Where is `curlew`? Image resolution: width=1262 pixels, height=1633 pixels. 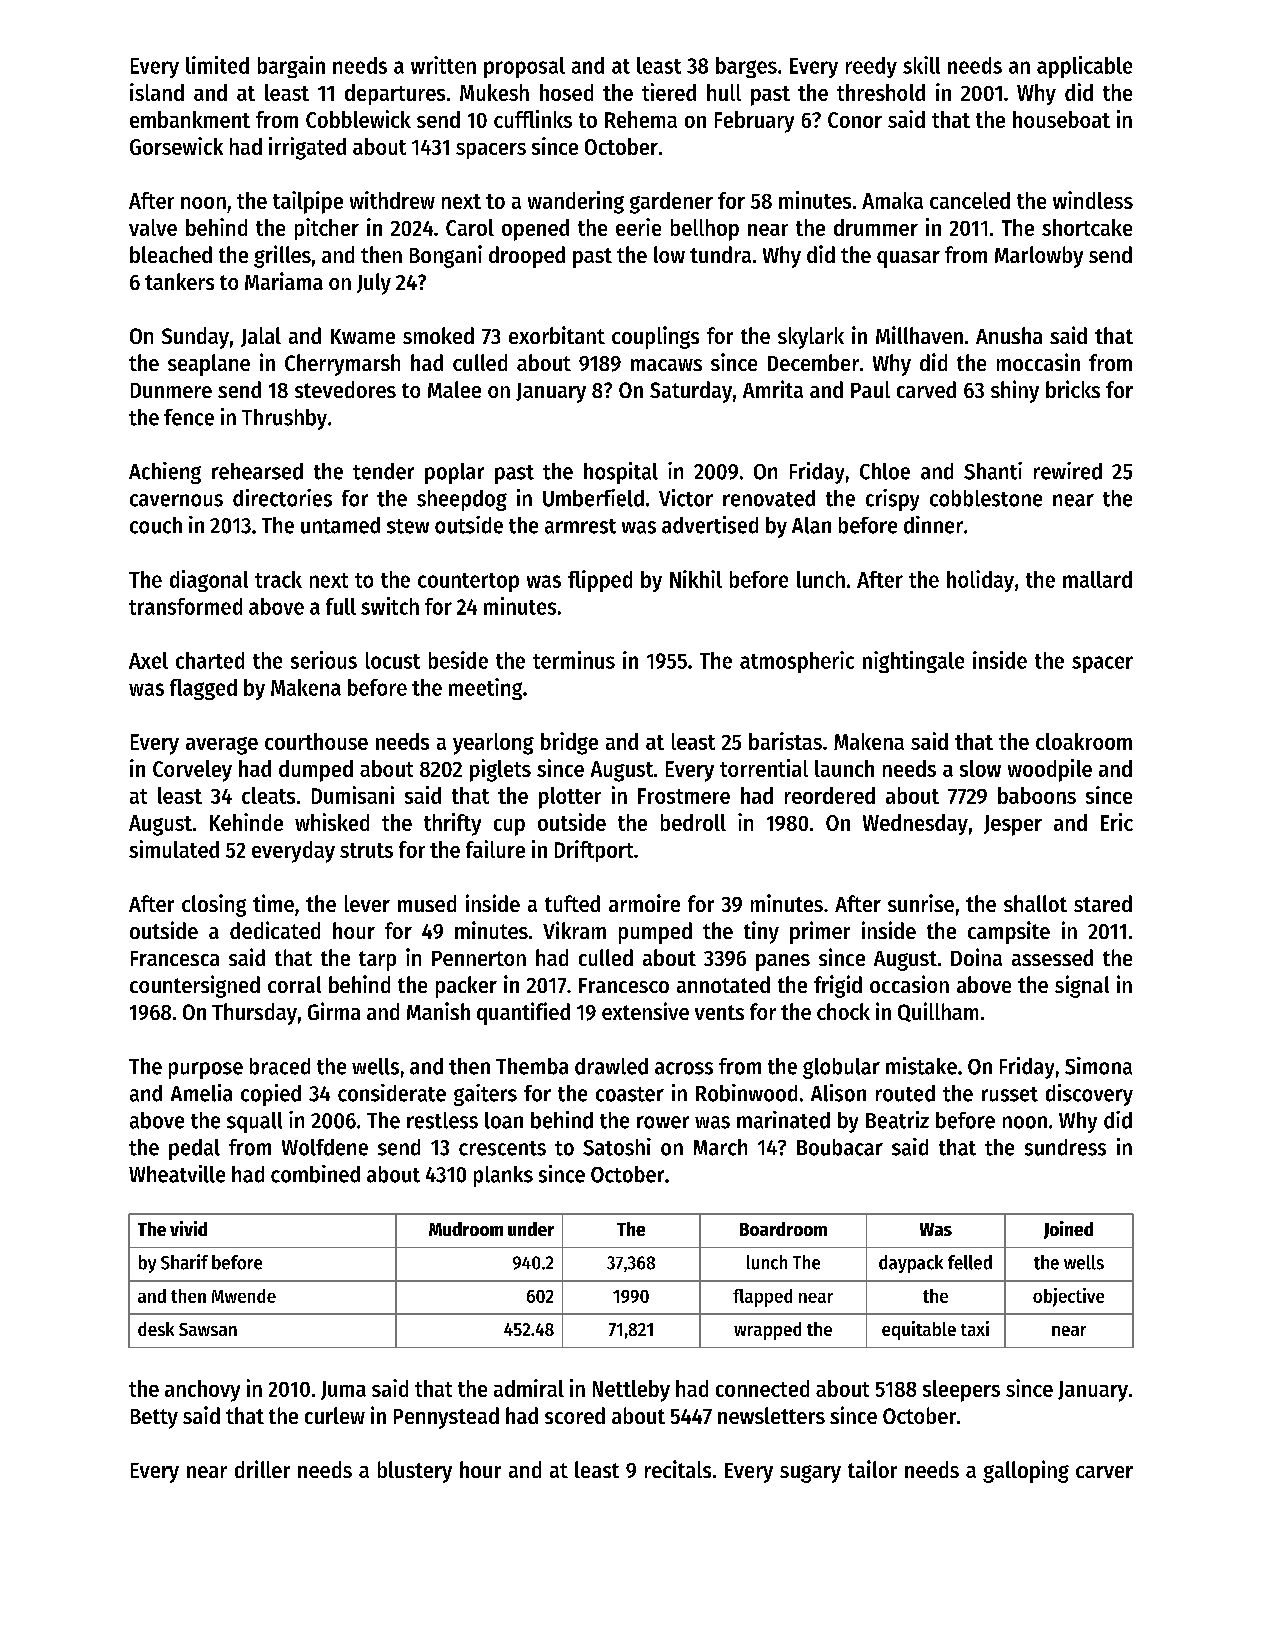
curlew is located at coordinates (335, 1415).
